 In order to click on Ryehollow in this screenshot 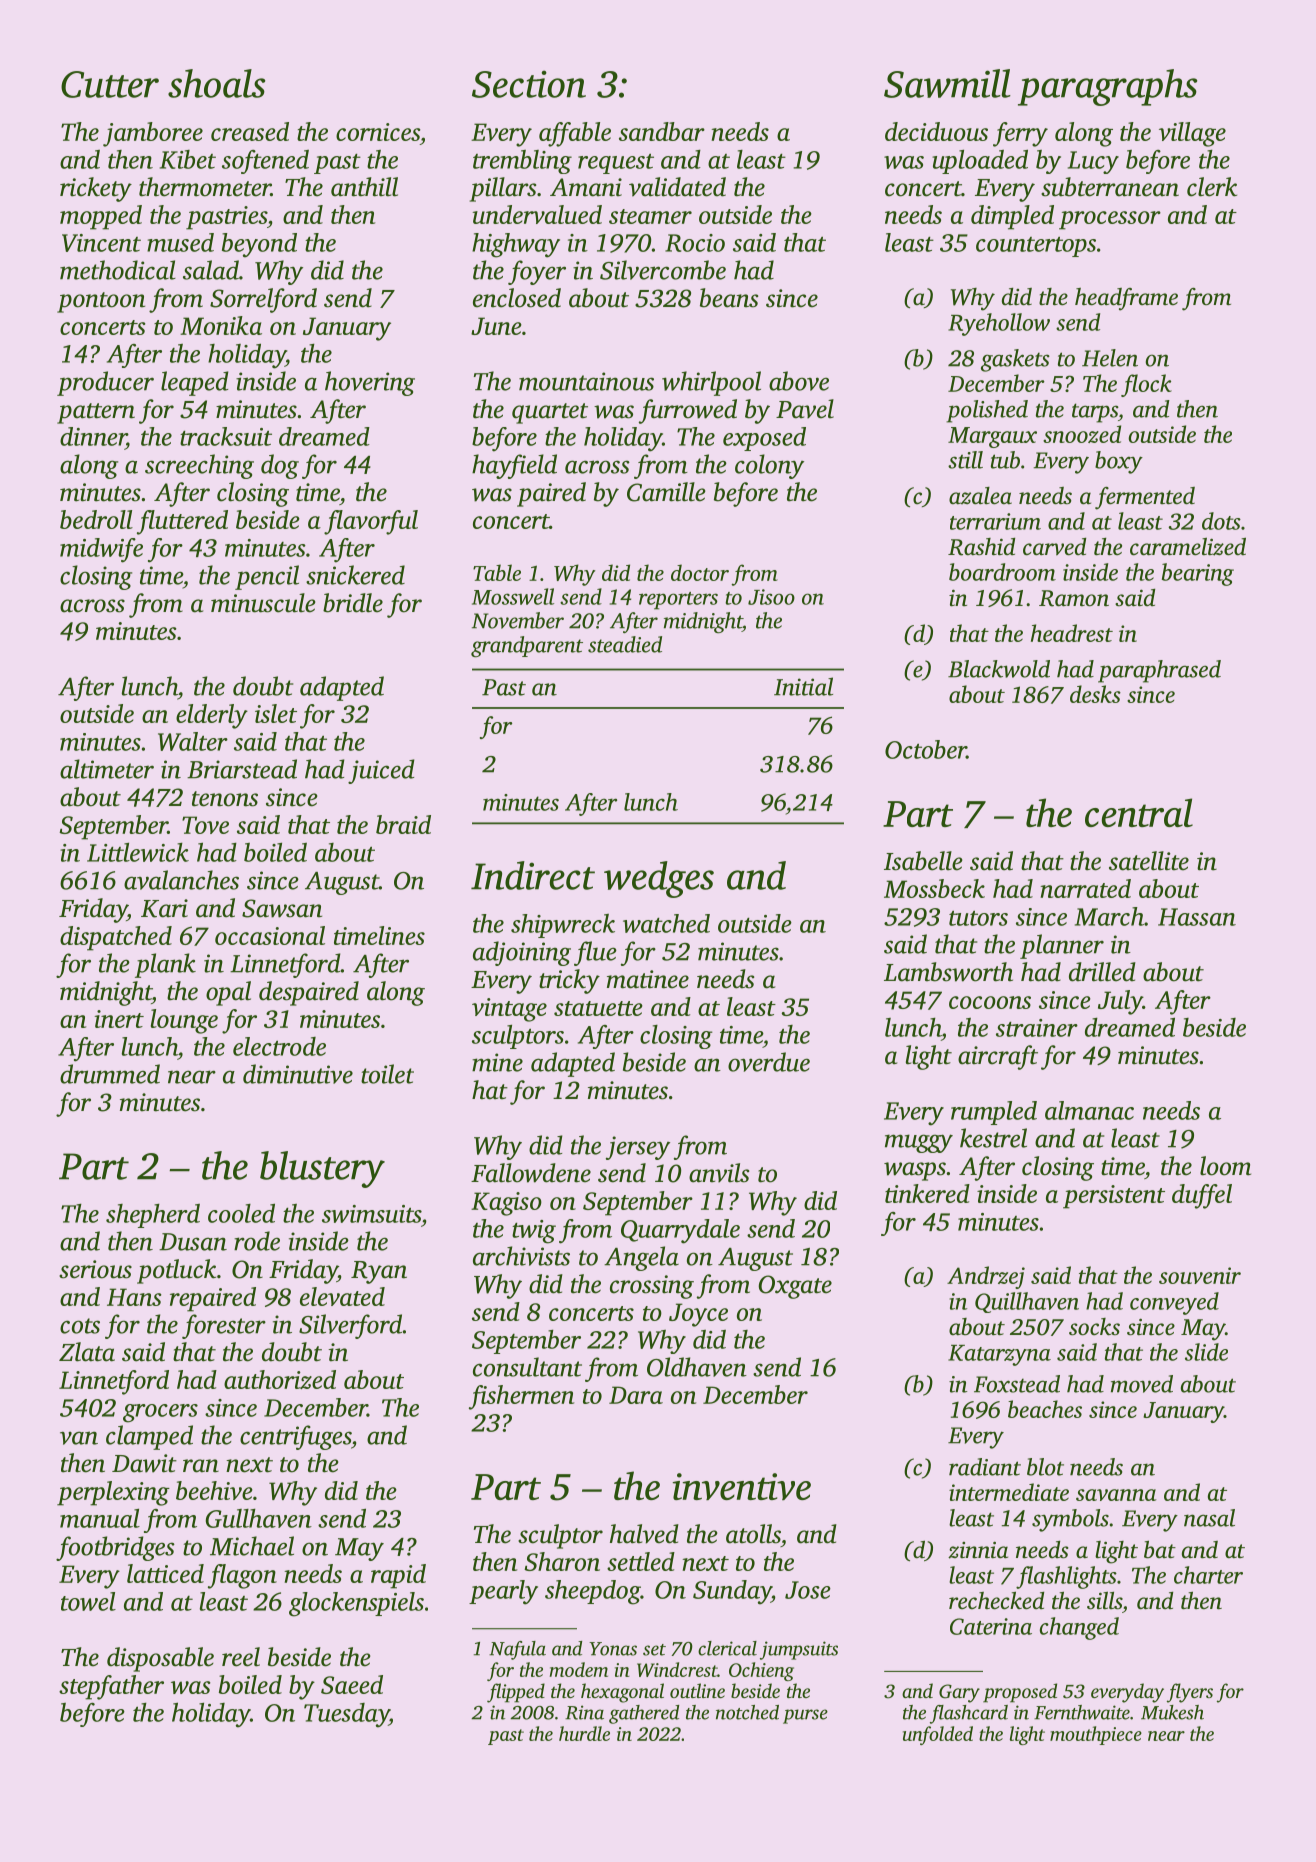, I will do `click(999, 324)`.
